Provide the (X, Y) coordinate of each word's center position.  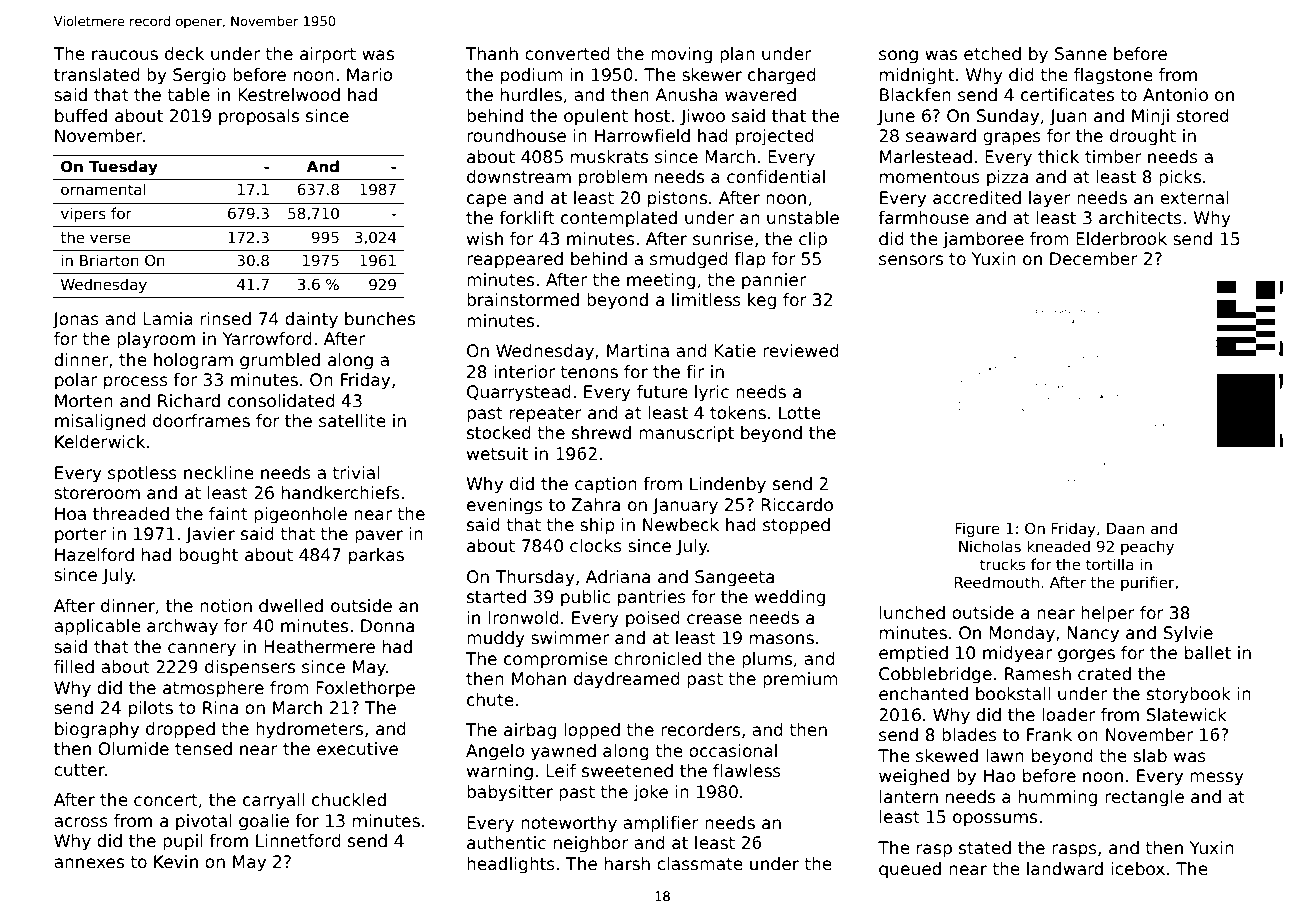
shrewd (601, 433)
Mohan (539, 679)
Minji (1150, 117)
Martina (638, 351)
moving (681, 55)
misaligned (100, 422)
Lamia (168, 319)
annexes (89, 863)
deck (184, 54)
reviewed (801, 351)
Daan (1125, 528)
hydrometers (309, 730)
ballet (1208, 653)
